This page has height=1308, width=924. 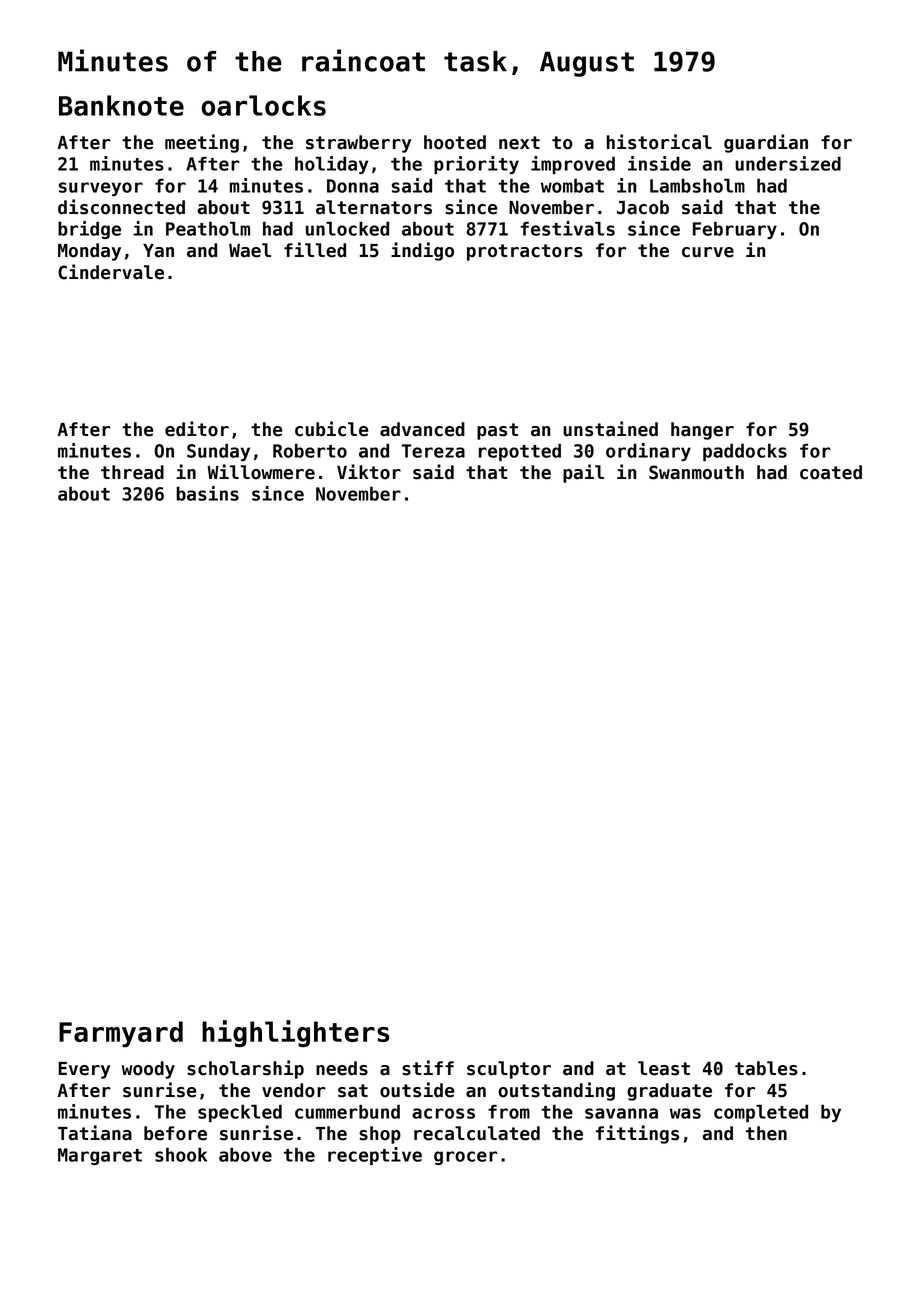 What do you see at coordinates (294, 1090) in the page?
I see `vendor` at bounding box center [294, 1090].
